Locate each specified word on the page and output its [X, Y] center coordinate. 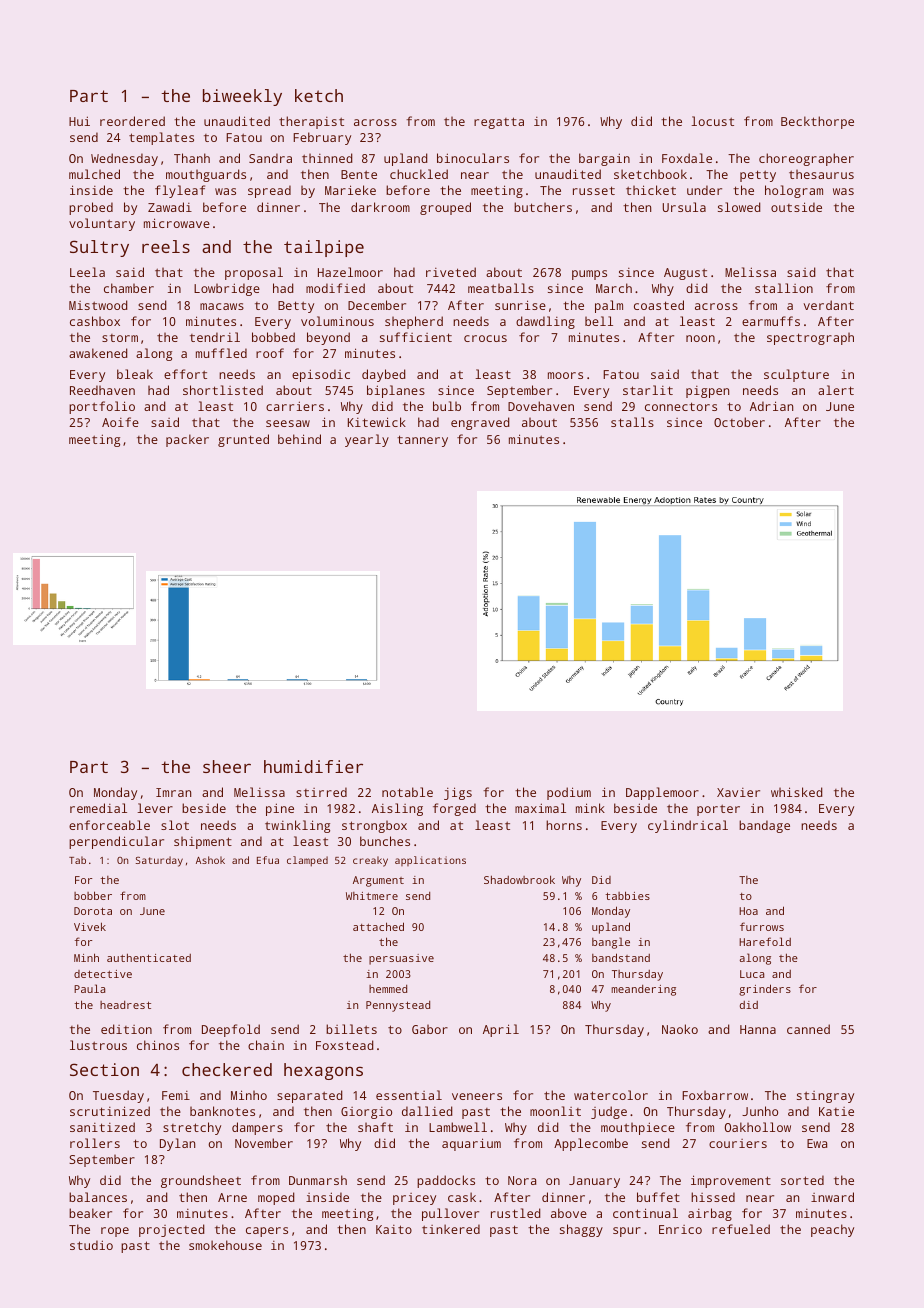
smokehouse [225, 1245]
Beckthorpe [817, 122]
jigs [458, 793]
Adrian [771, 406]
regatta [499, 123]
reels [166, 246]
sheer [227, 766]
